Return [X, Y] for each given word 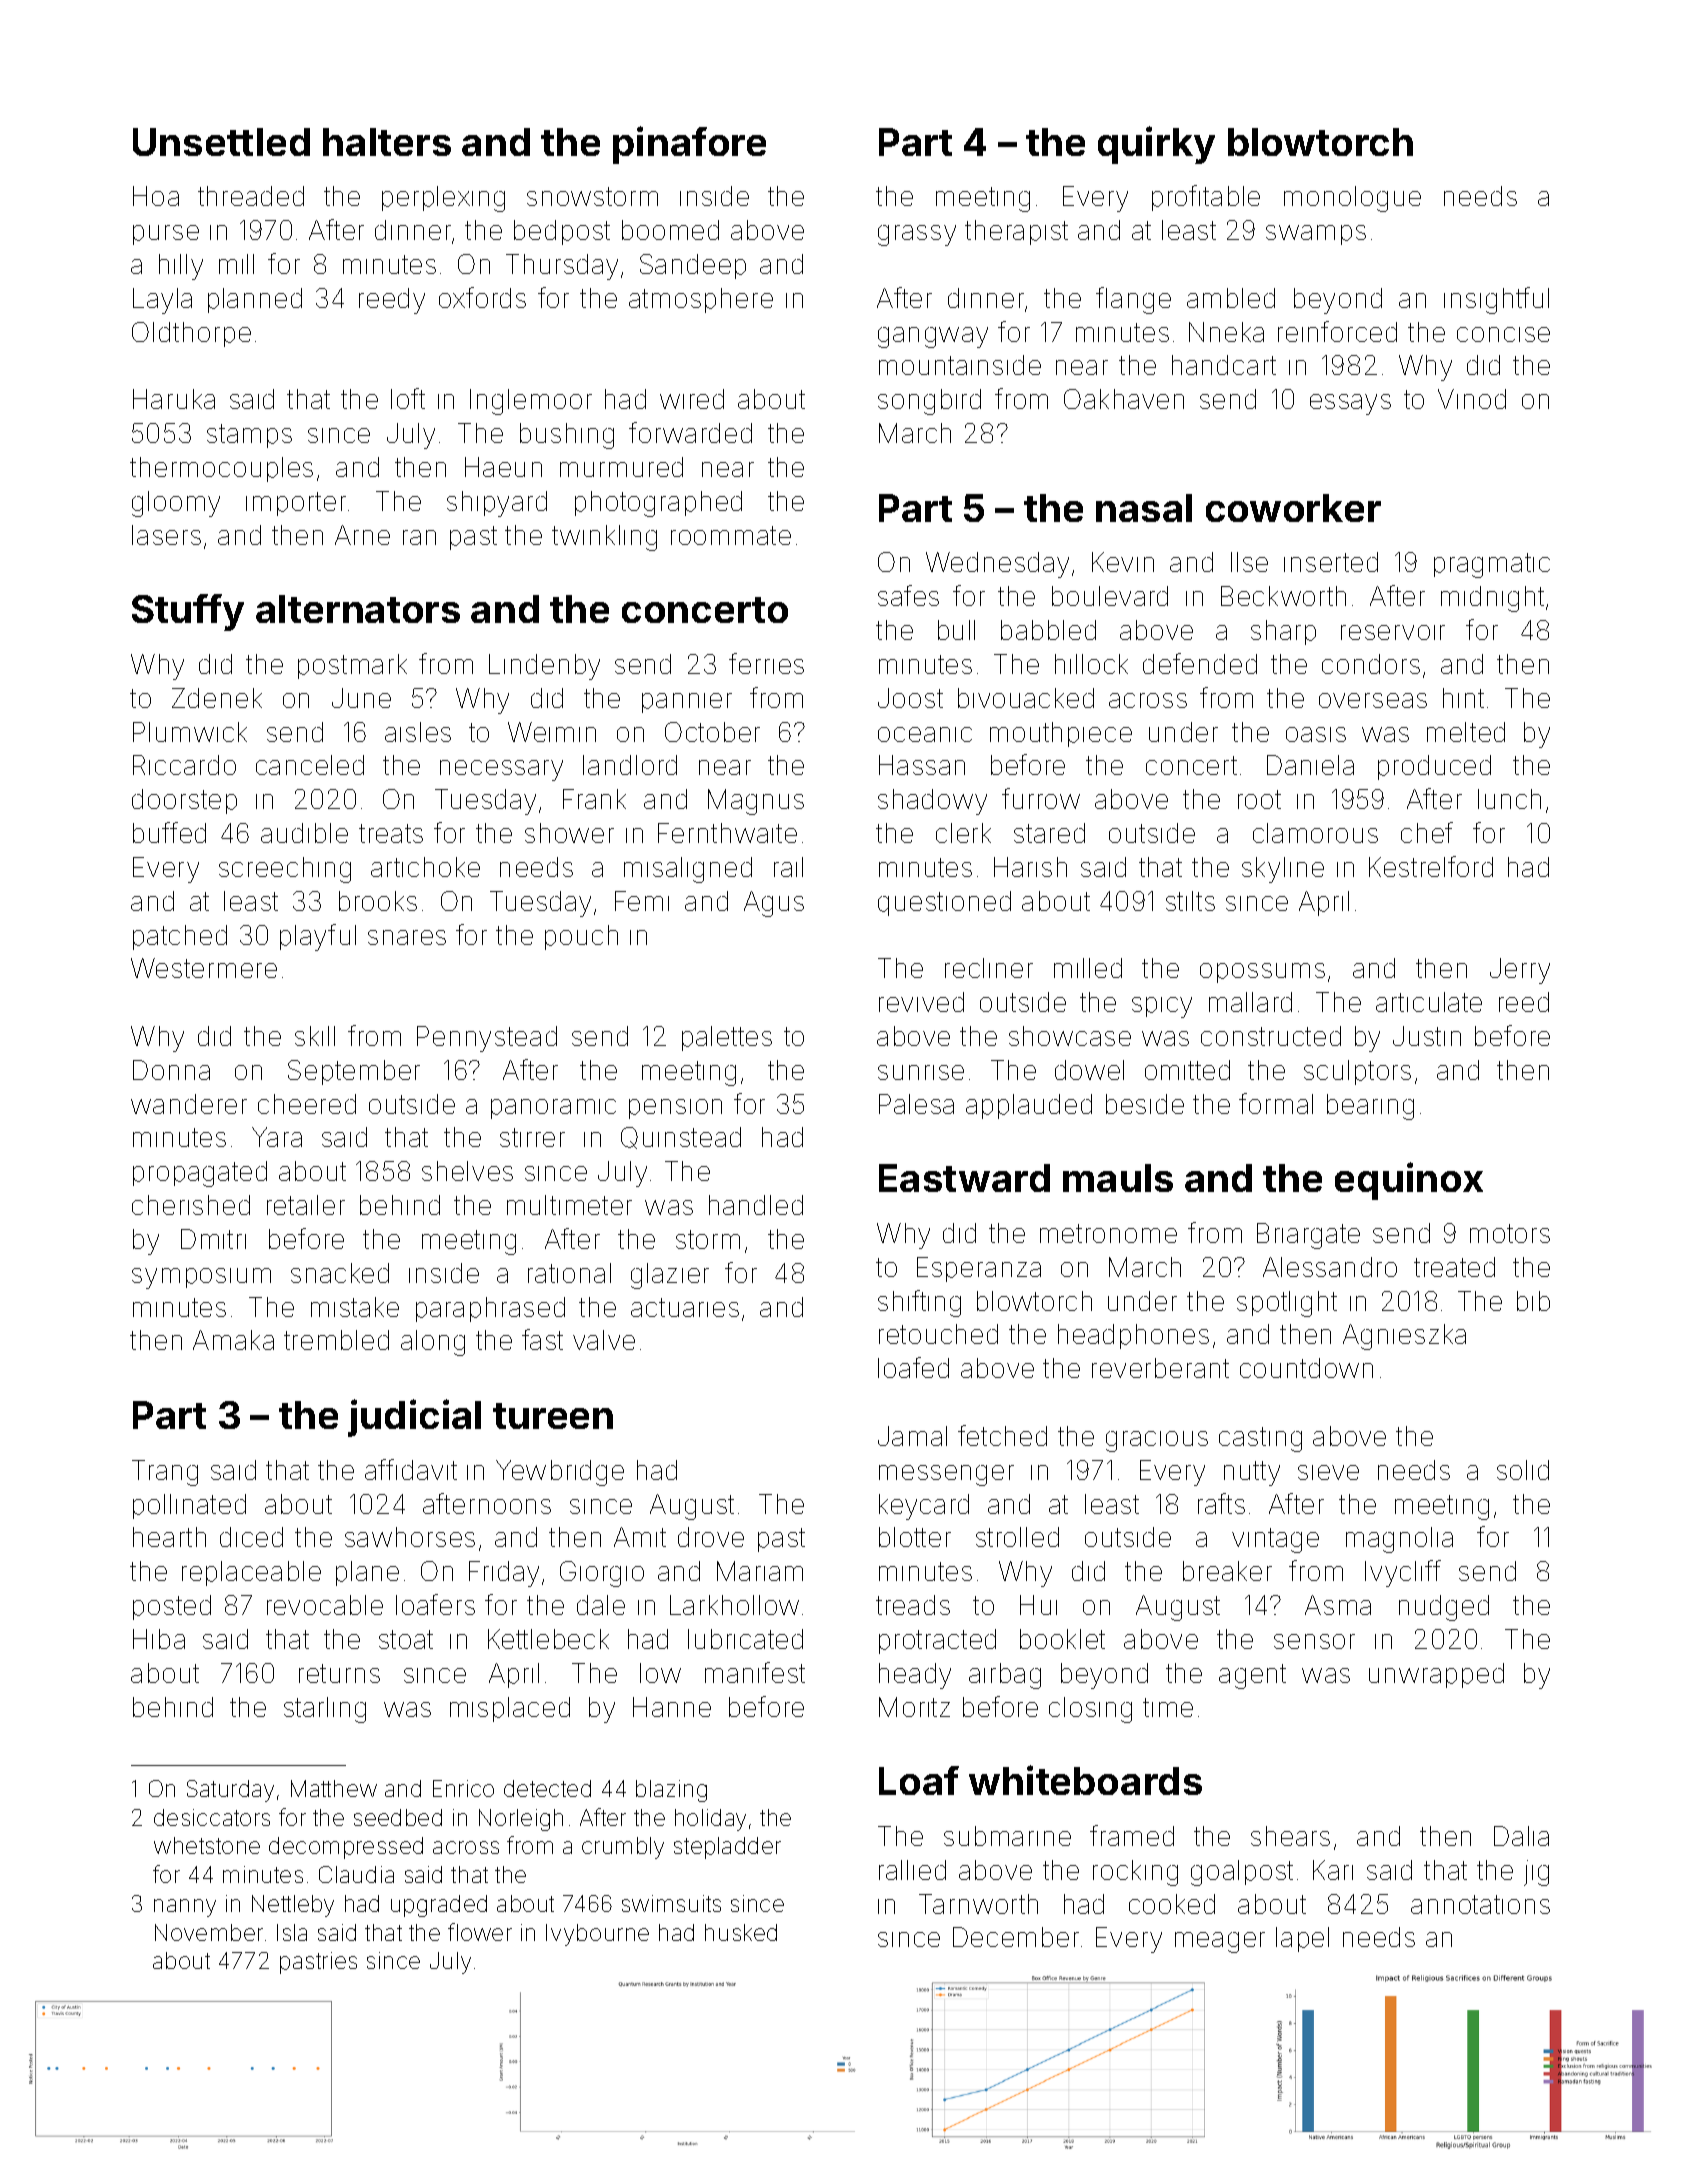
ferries [766, 663]
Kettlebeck [548, 1639]
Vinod [1472, 399]
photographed [658, 504]
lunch [1509, 799]
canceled [310, 765]
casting [1260, 1439]
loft [408, 398]
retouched [938, 1334]
